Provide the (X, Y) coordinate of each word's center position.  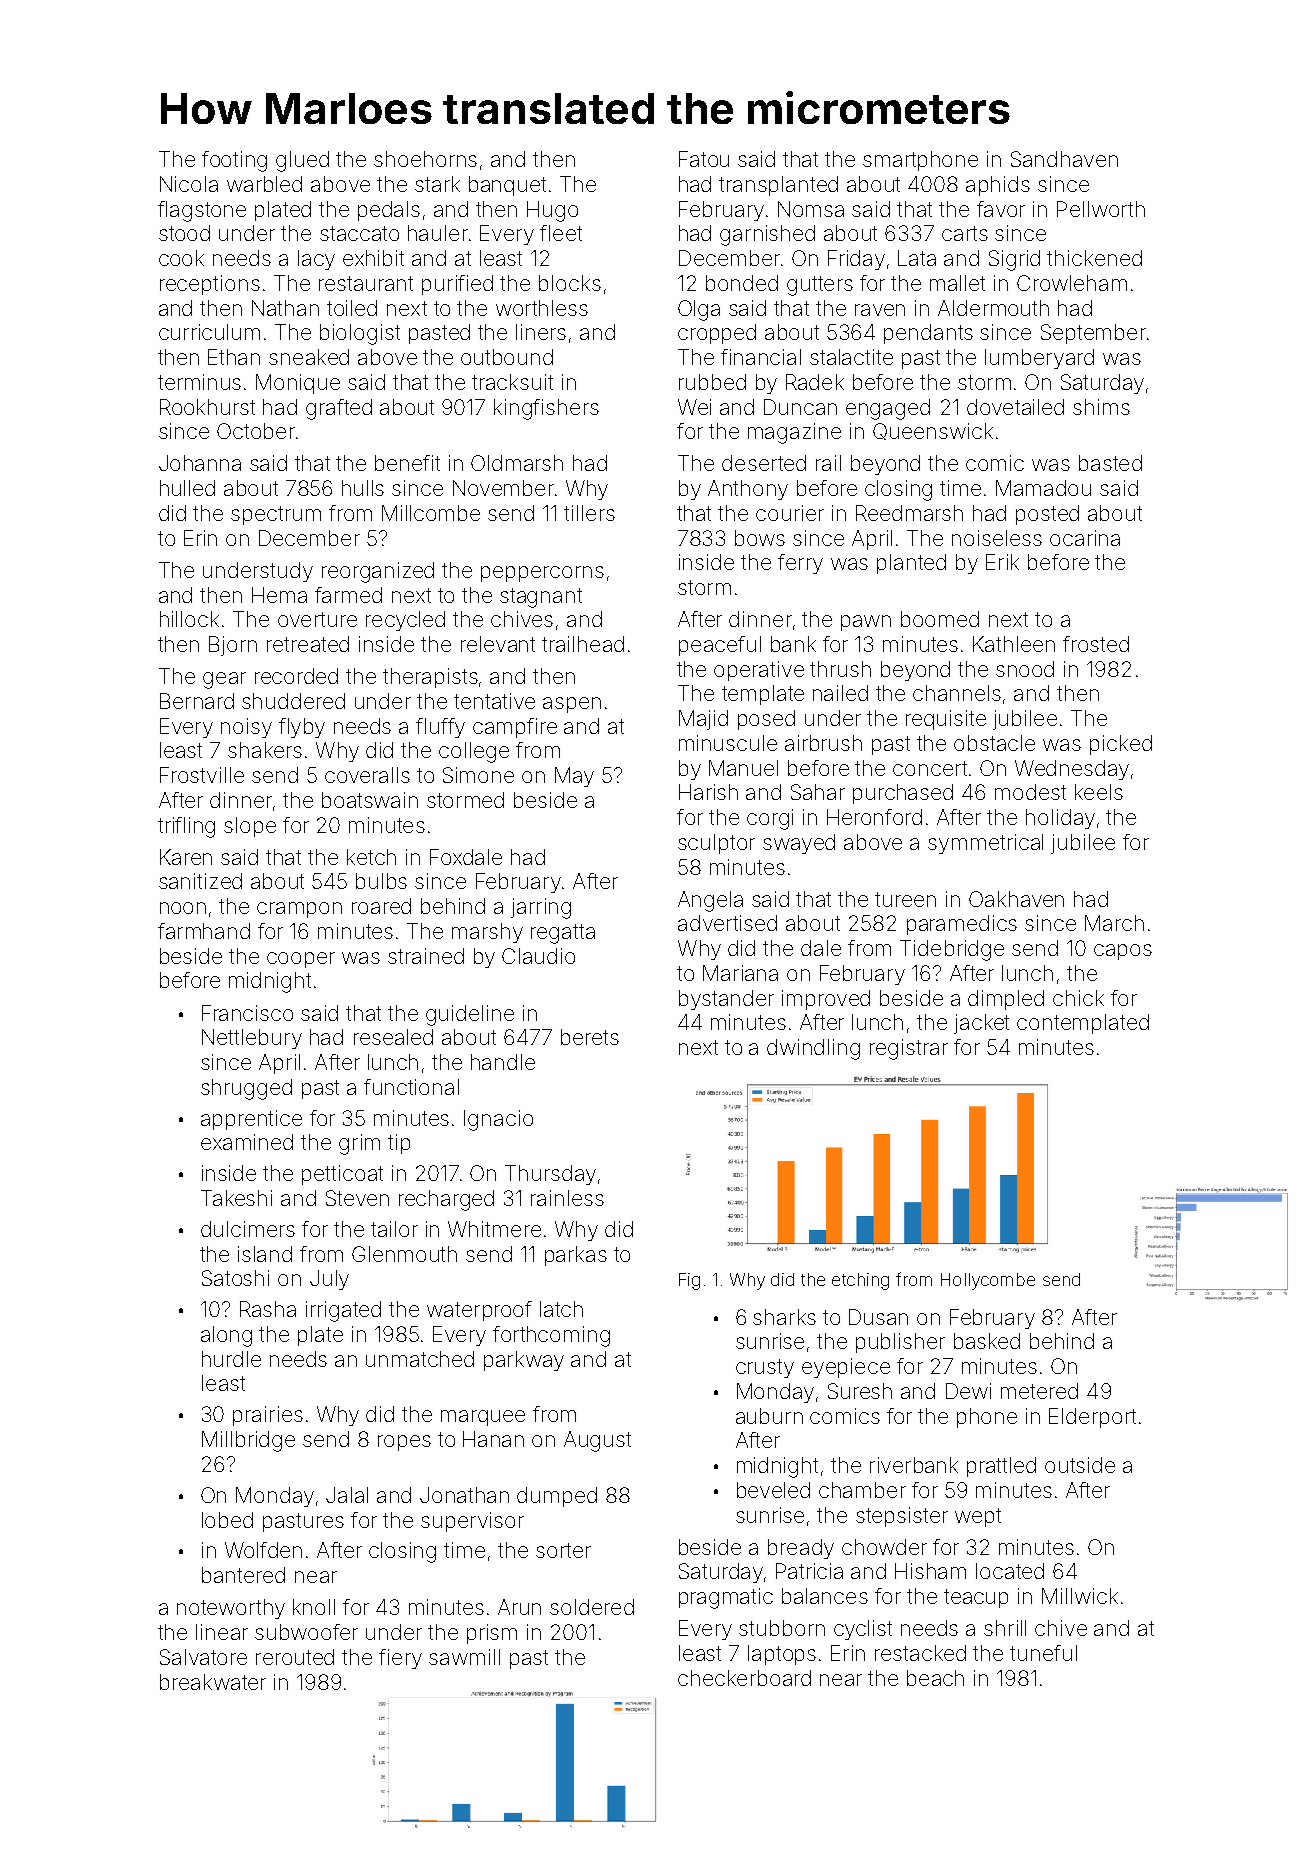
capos (1123, 952)
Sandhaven (1064, 159)
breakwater (213, 1682)
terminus (199, 382)
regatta (563, 934)
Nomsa (811, 209)
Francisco (247, 1013)
